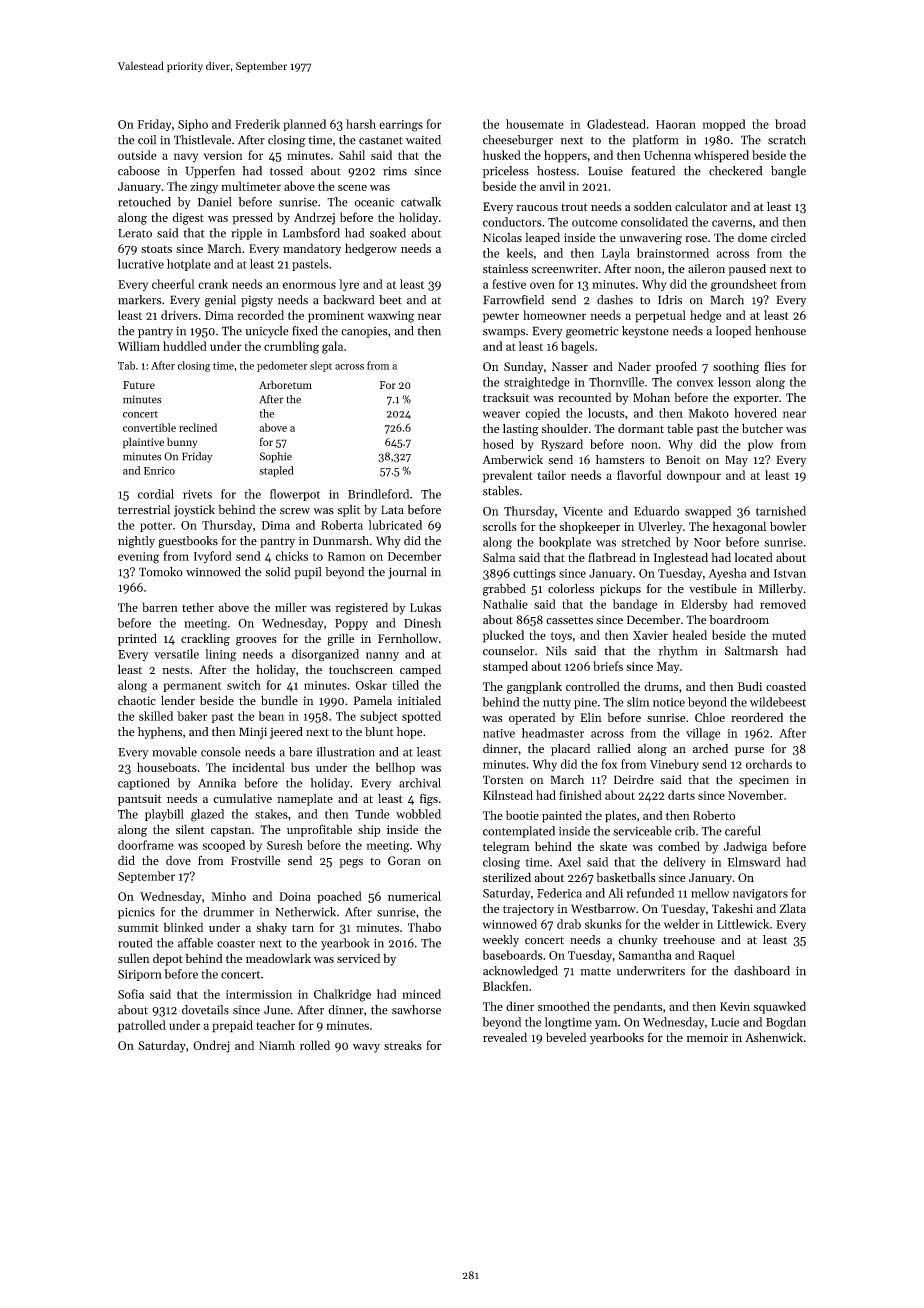 The height and width of the screenshot is (1308, 924). What do you see at coordinates (361, 669) in the screenshot?
I see `touchscreen` at bounding box center [361, 669].
